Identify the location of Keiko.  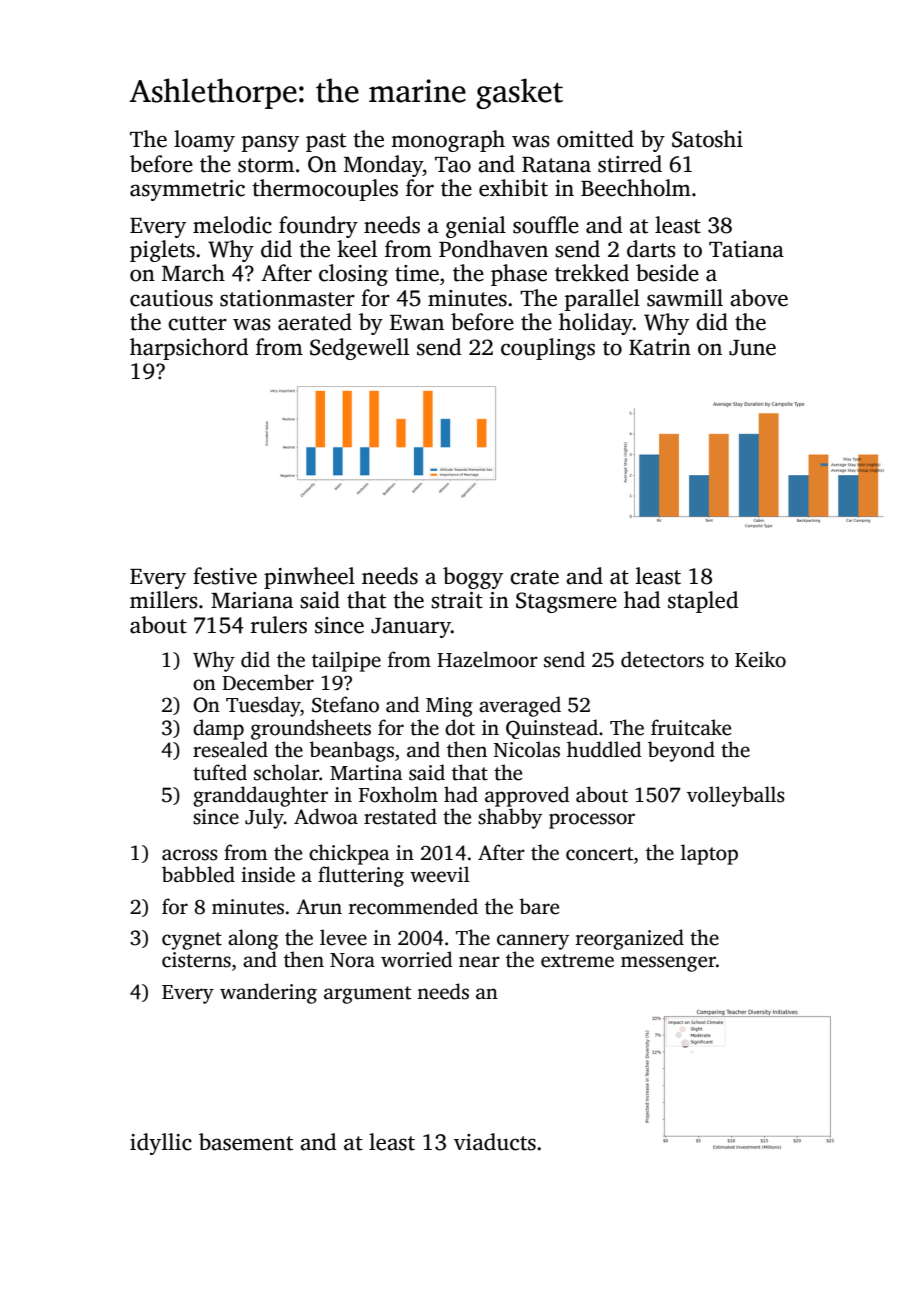
(760, 659).
